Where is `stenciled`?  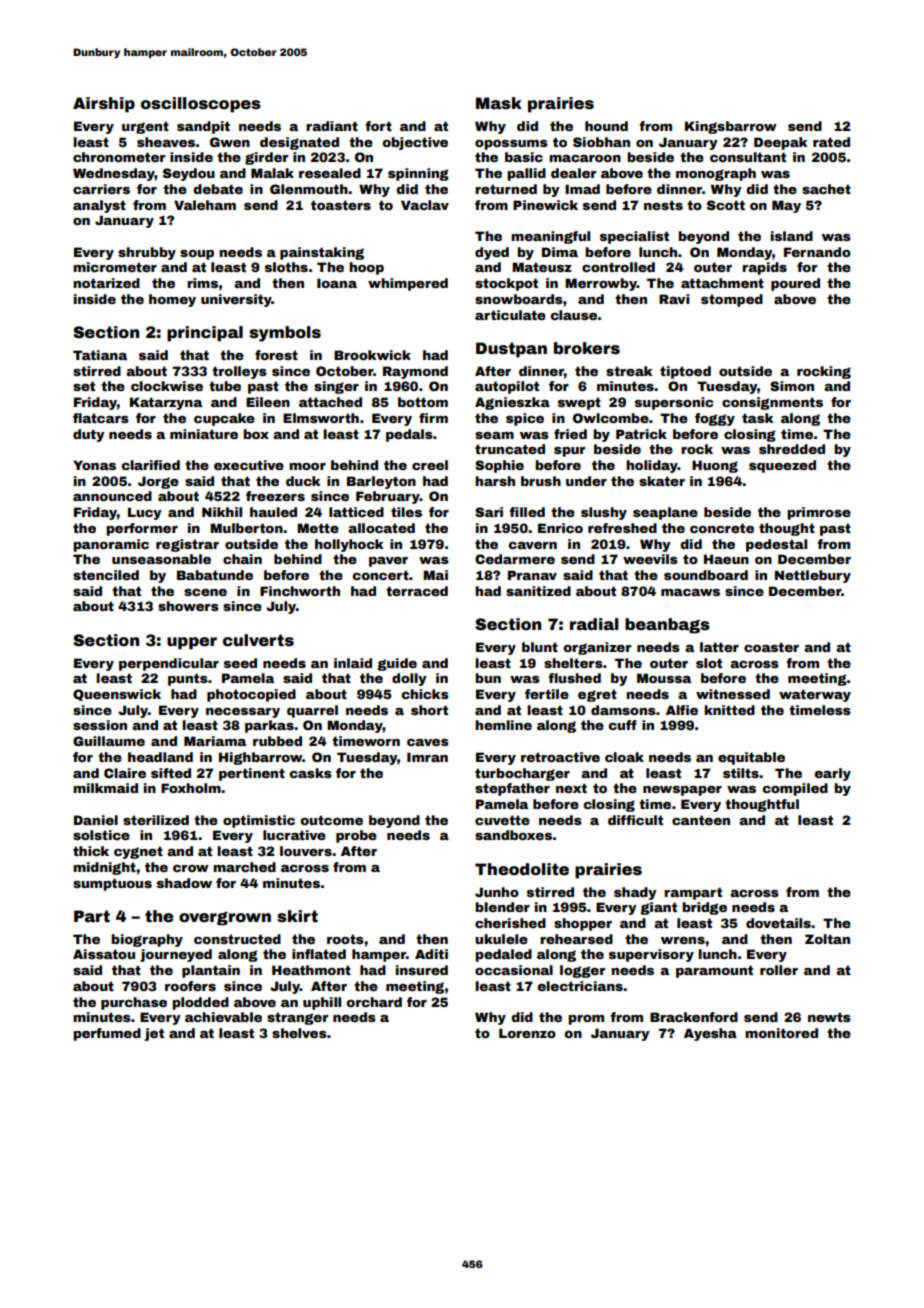 stenciled is located at coordinates (106, 575).
